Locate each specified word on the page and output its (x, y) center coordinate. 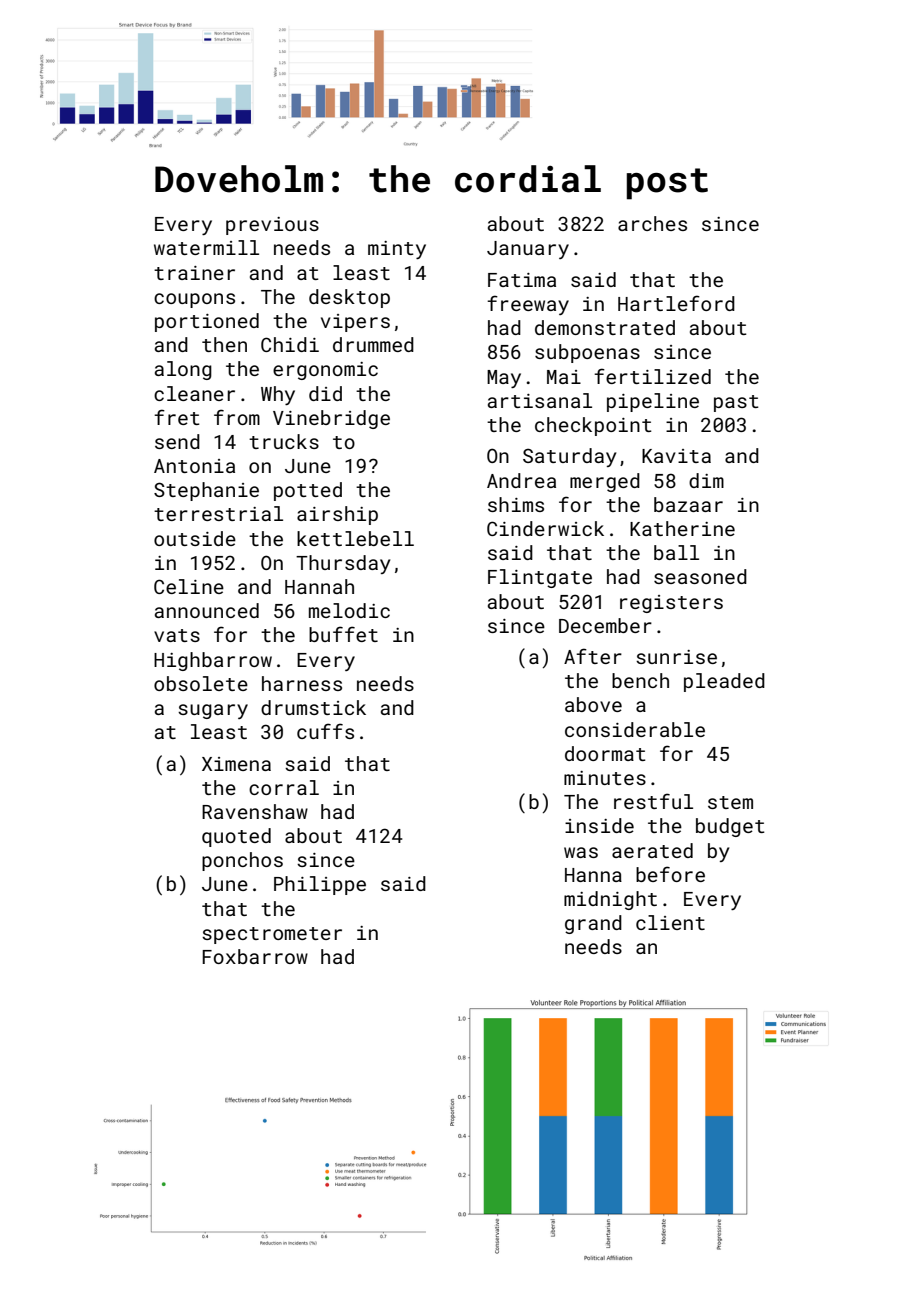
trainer (194, 273)
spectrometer (272, 935)
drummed (373, 344)
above (593, 704)
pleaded (724, 682)
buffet (343, 634)
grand (593, 924)
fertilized (652, 376)
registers (671, 604)
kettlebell (355, 538)
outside (195, 538)
